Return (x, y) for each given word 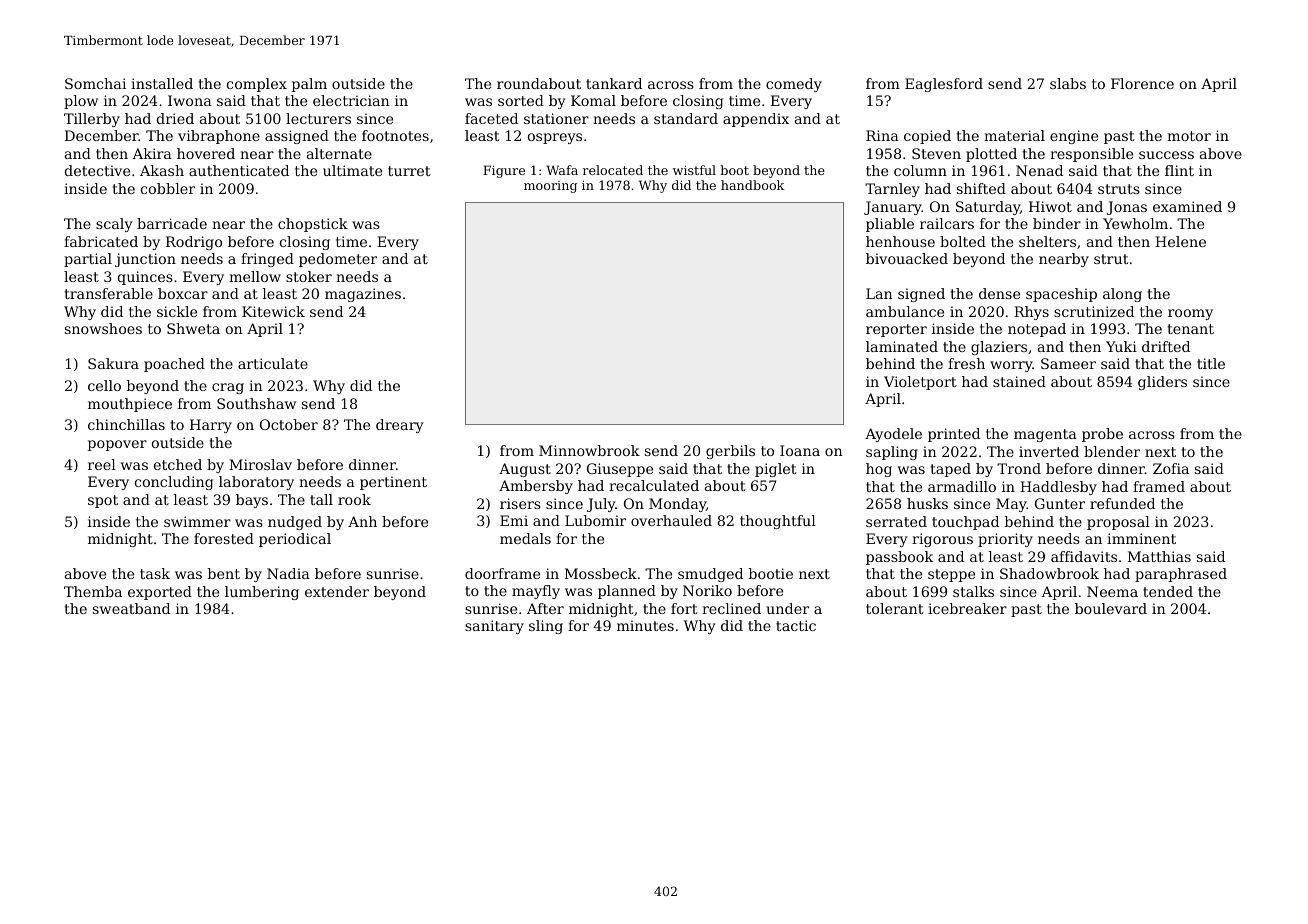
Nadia (288, 573)
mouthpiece (130, 405)
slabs (1068, 83)
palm (309, 85)
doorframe (502, 573)
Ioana (800, 450)
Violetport (920, 383)
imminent (1141, 538)
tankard (614, 83)
